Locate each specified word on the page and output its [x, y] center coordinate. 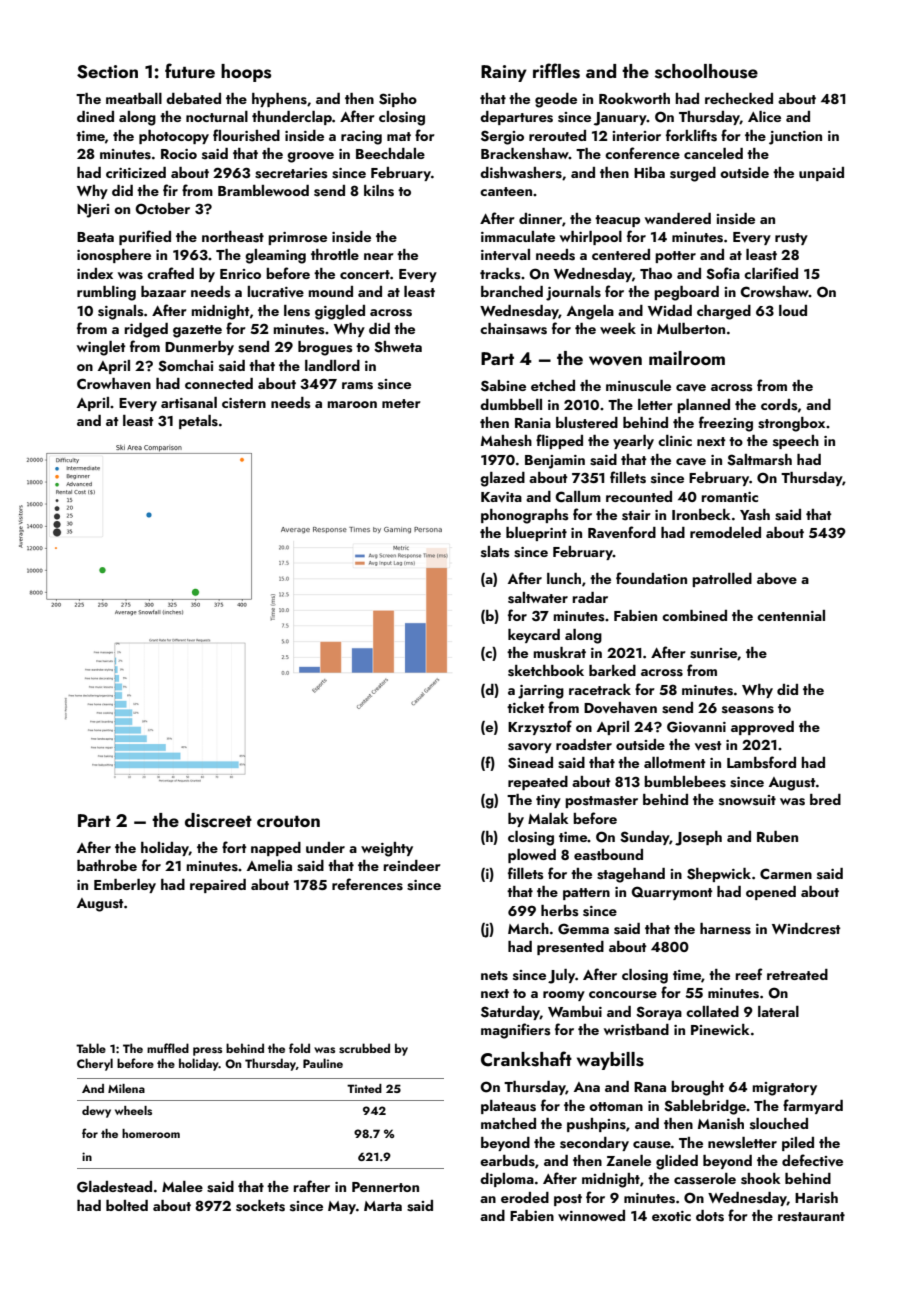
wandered [678, 218]
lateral [778, 1011]
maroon [352, 404]
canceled [713, 153]
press [207, 1051]
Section [107, 72]
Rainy [504, 73]
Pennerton [385, 1187]
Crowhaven [114, 383]
